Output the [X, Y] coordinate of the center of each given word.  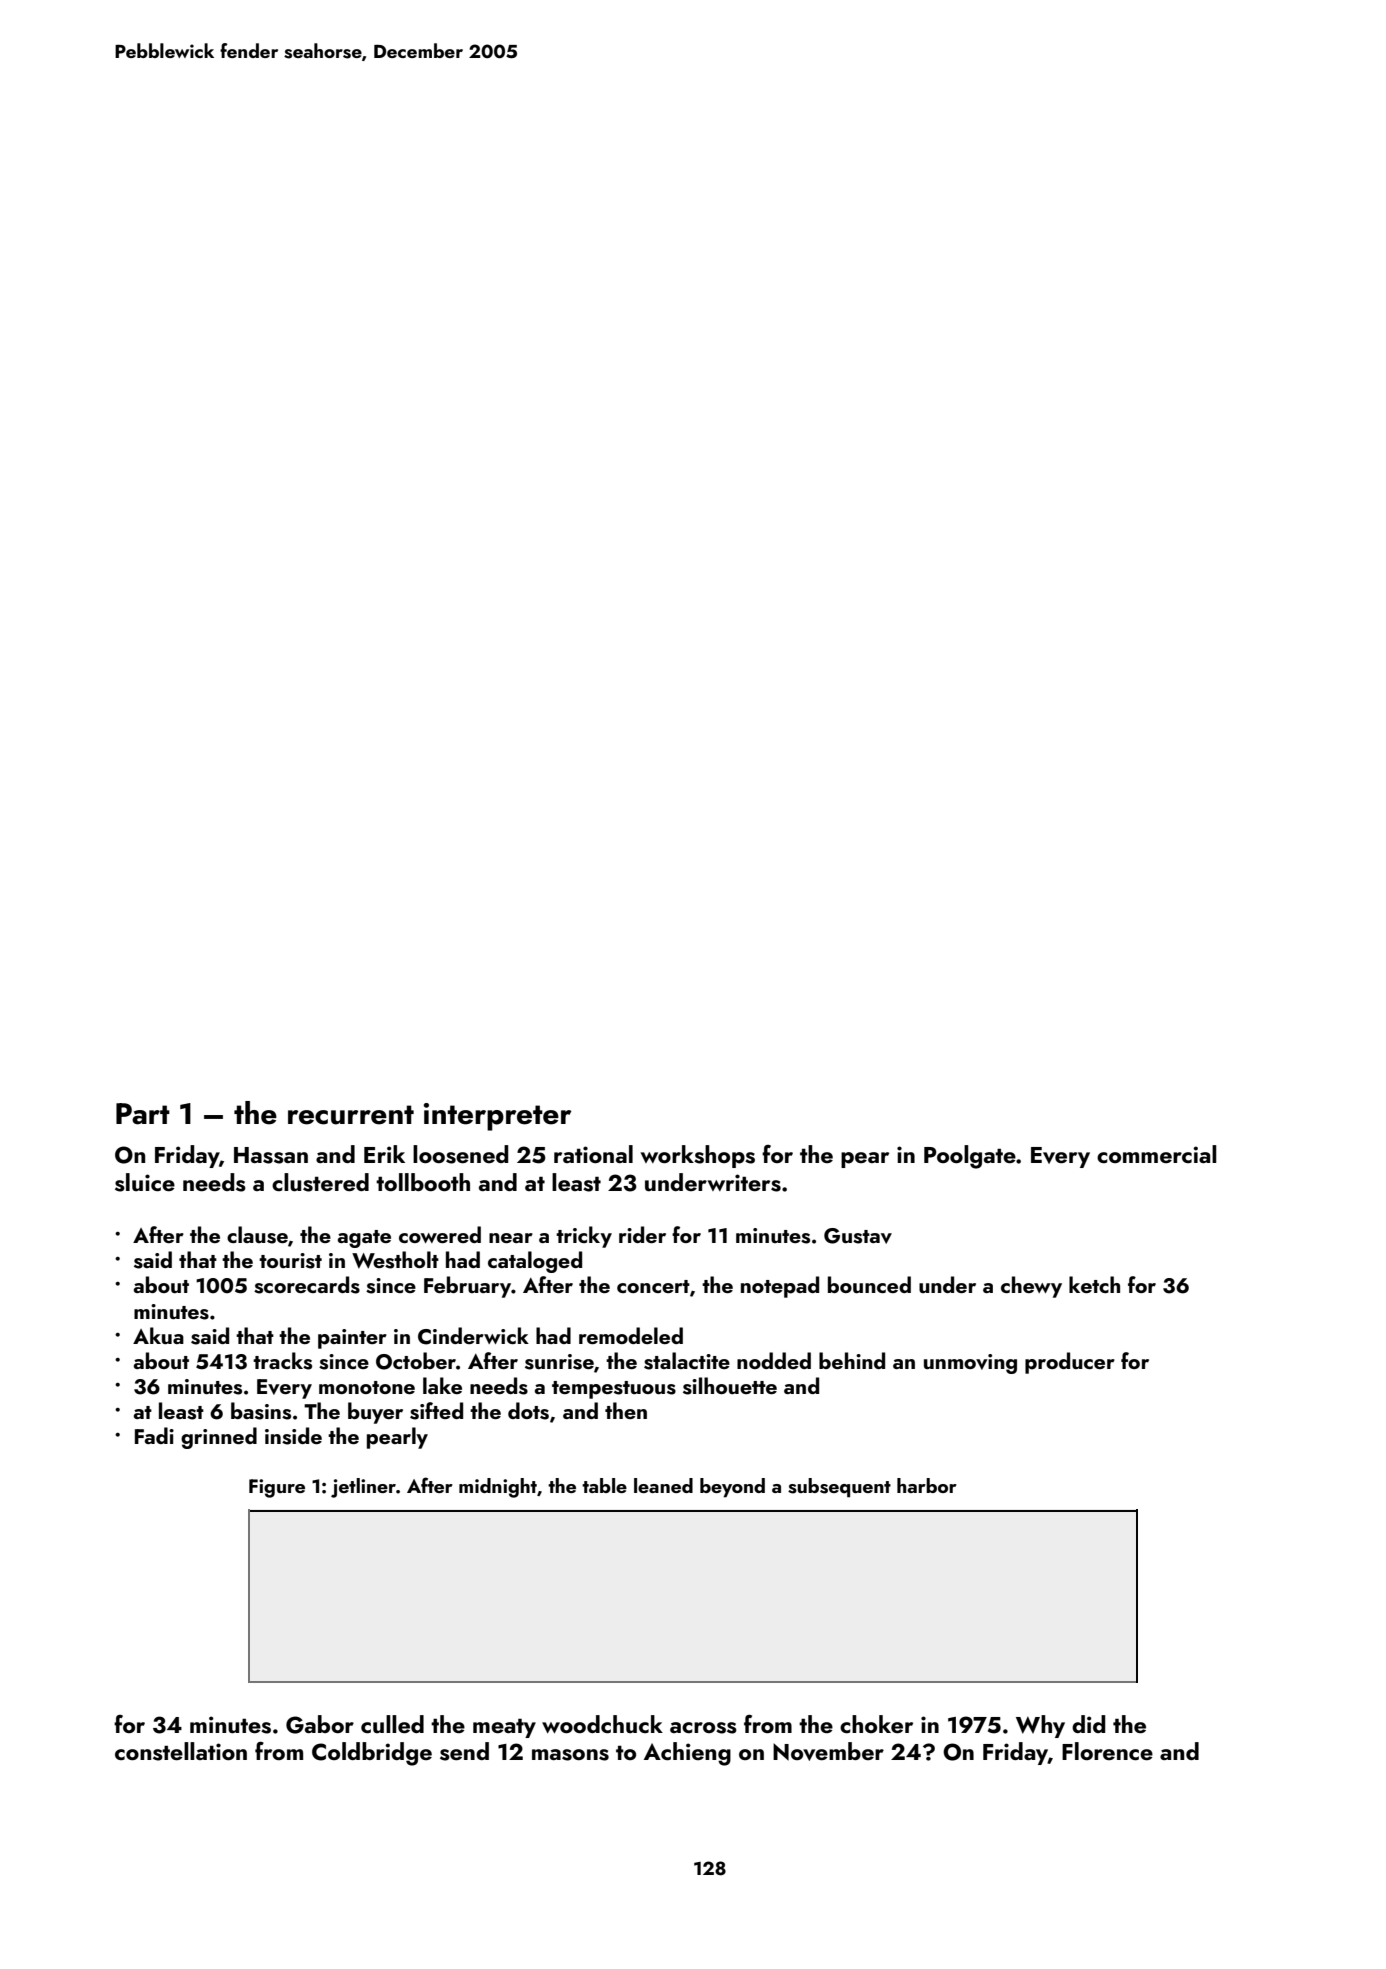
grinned [219, 1438]
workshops [698, 1156]
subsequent [839, 1488]
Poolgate [970, 1157]
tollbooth [423, 1182]
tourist [290, 1261]
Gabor [320, 1724]
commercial [1157, 1154]
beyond [732, 1488]
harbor [927, 1485]
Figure [277, 1488]
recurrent [351, 1115]
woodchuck [602, 1724]
